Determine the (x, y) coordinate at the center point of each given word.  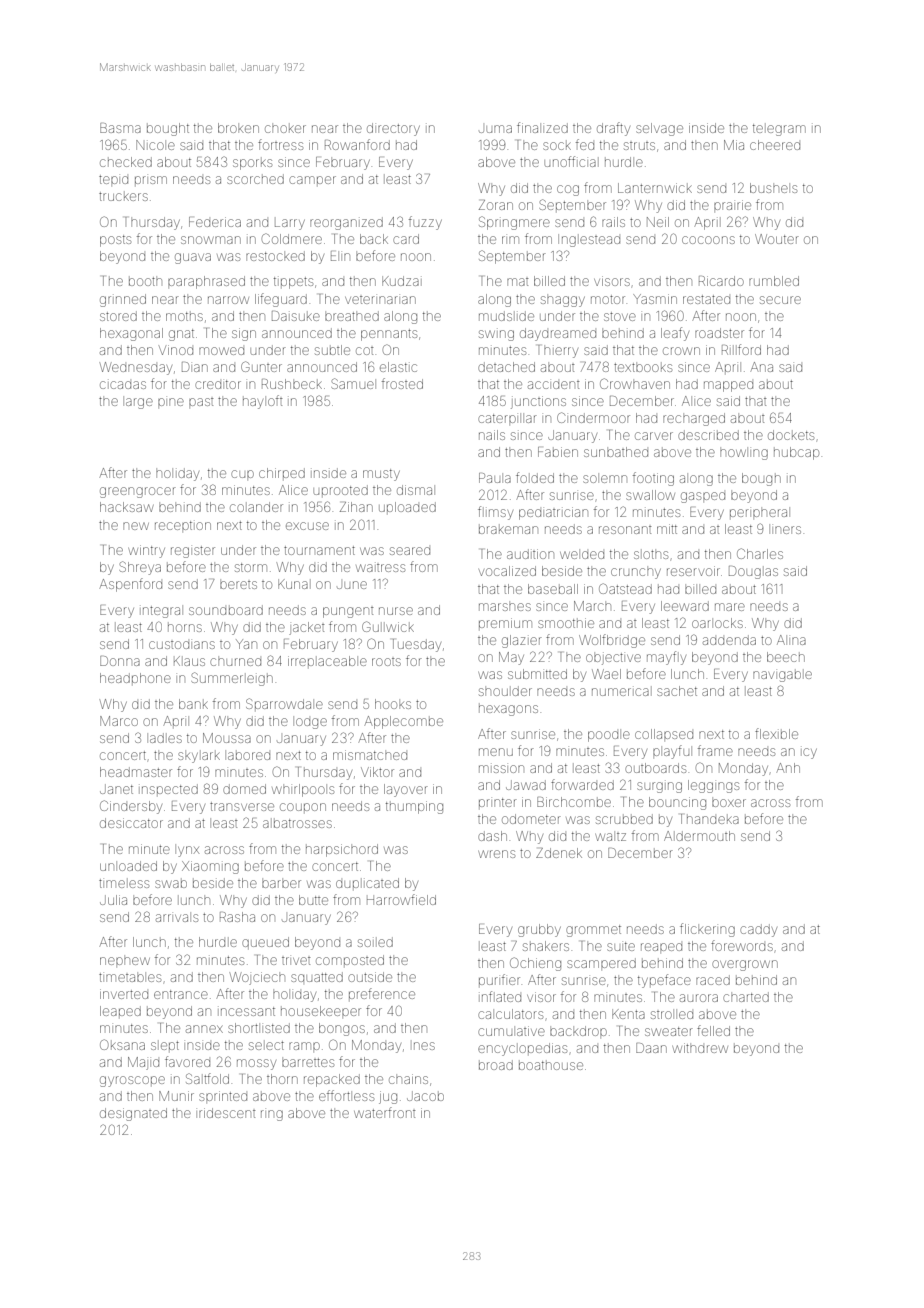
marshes (505, 607)
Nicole (155, 145)
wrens (496, 854)
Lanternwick (655, 188)
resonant (625, 530)
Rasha (237, 917)
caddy (758, 930)
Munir (176, 1096)
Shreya (140, 568)
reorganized (346, 223)
